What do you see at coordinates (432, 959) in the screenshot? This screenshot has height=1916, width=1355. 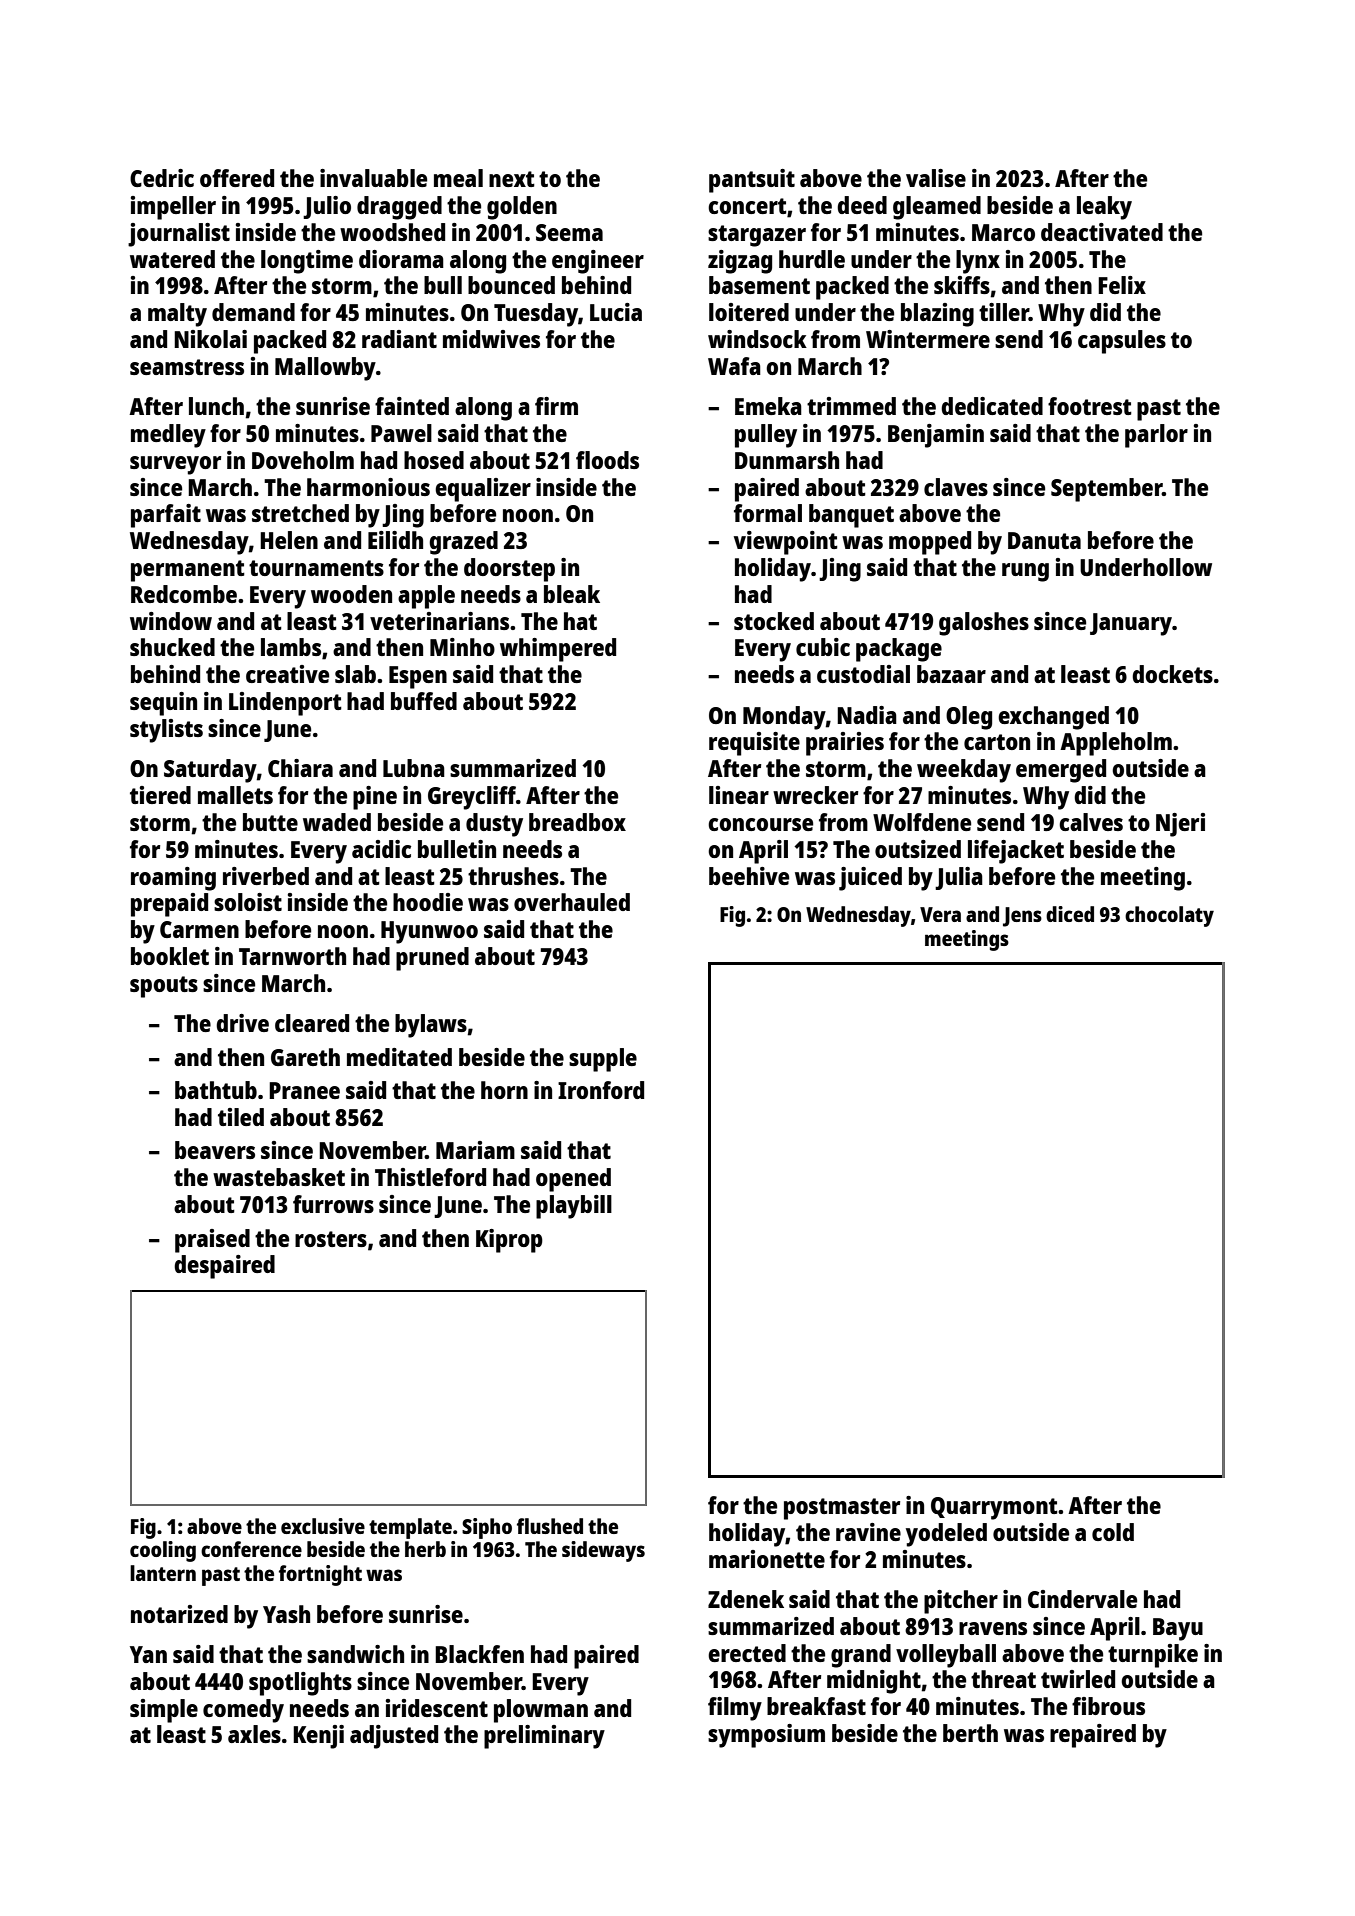 I see `pruned` at bounding box center [432, 959].
